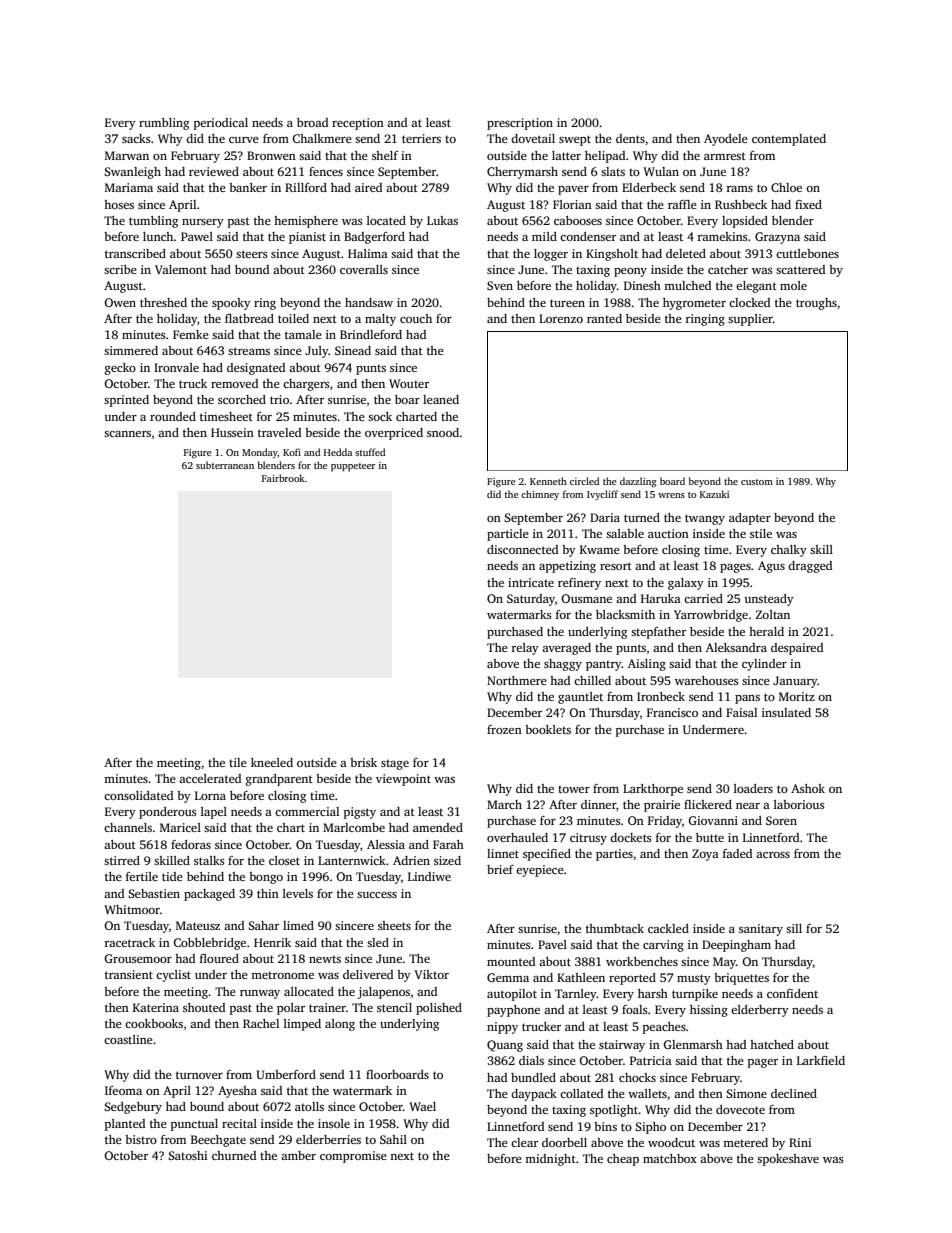 This page has width=952, height=1233. What do you see at coordinates (141, 1139) in the page?
I see `bistro` at bounding box center [141, 1139].
